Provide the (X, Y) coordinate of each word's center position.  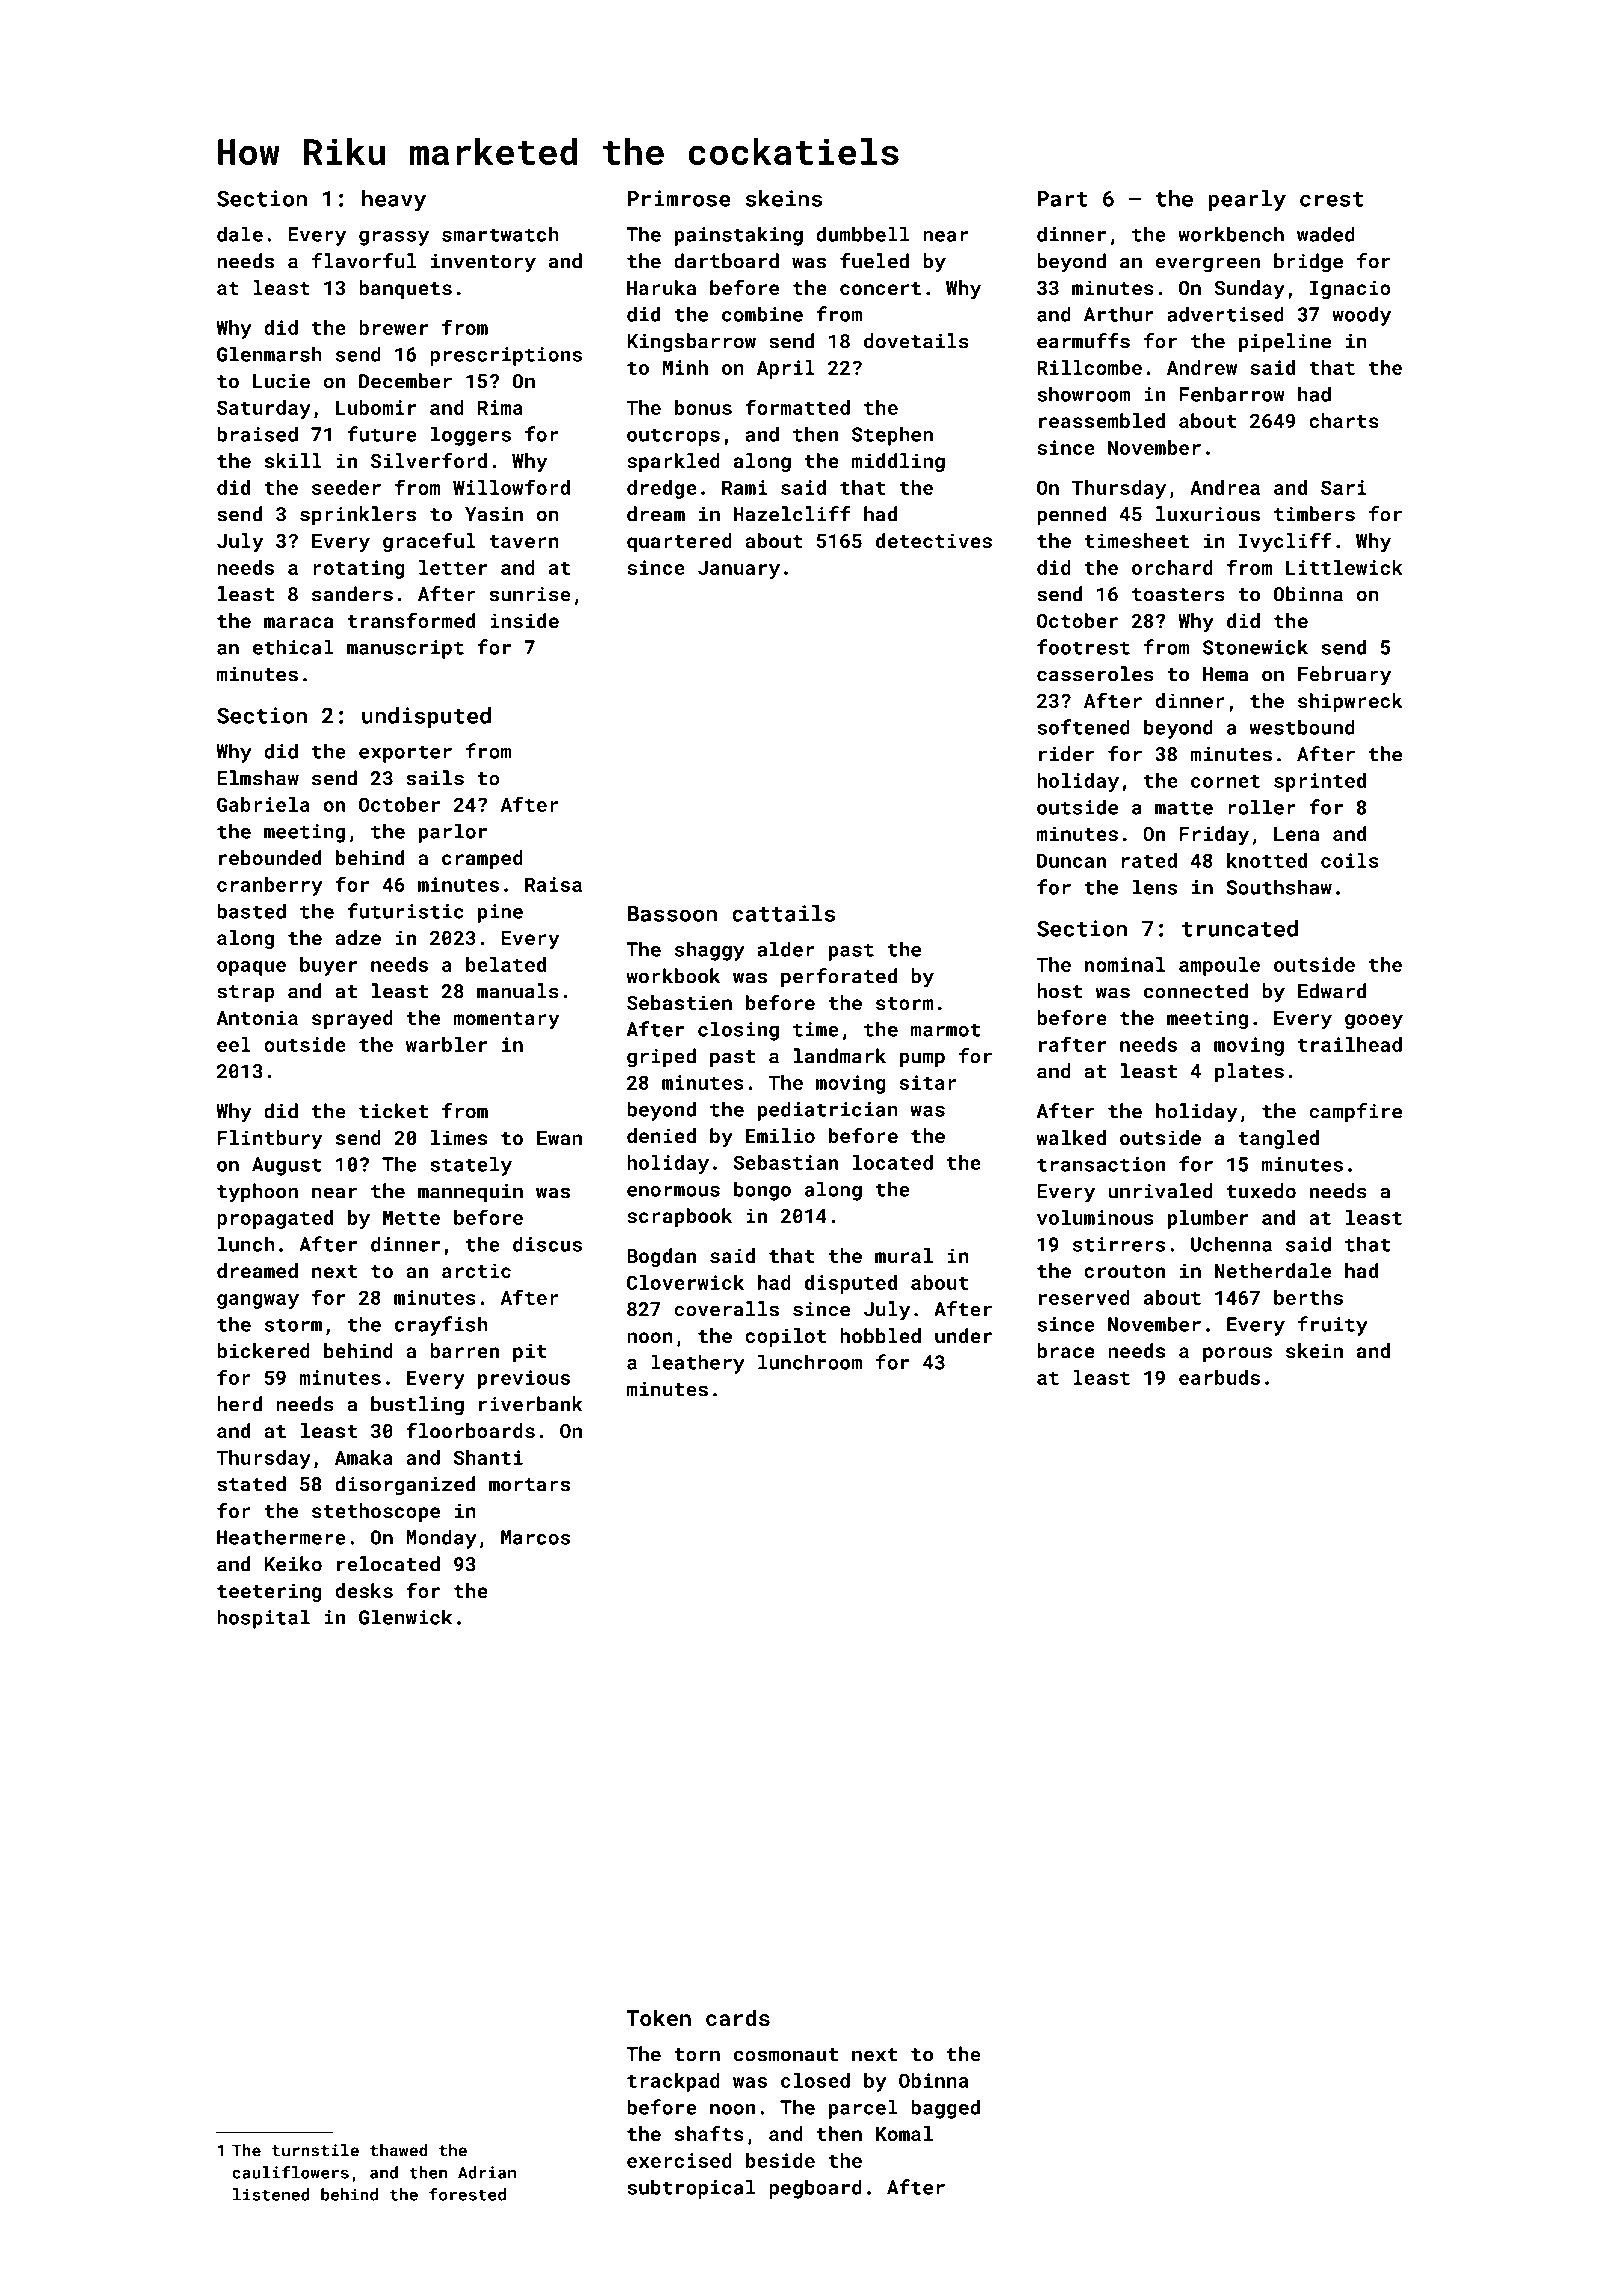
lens (1155, 887)
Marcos (535, 1537)
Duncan (1071, 860)
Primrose (679, 198)
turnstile (315, 2150)
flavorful (364, 261)
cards (738, 2017)
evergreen (1207, 265)
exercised (679, 2160)
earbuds (1219, 1377)
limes (459, 1137)
